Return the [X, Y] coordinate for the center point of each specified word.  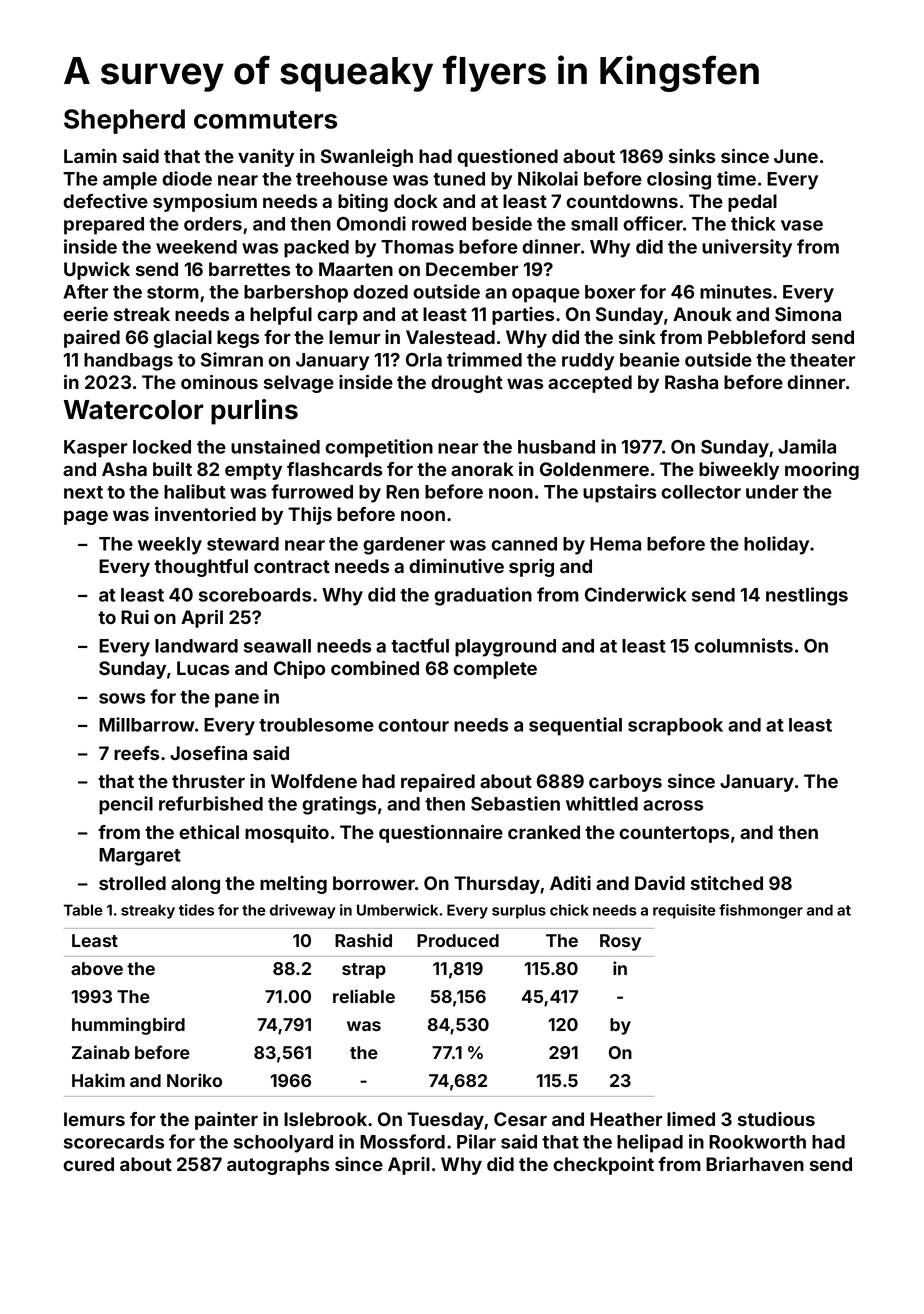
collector [701, 492]
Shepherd [124, 121]
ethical [209, 832]
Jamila [807, 446]
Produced [458, 940]
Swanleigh [367, 158]
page [86, 517]
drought [467, 384]
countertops [674, 834]
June [796, 156]
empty [253, 471]
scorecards [114, 1142]
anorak [482, 469]
